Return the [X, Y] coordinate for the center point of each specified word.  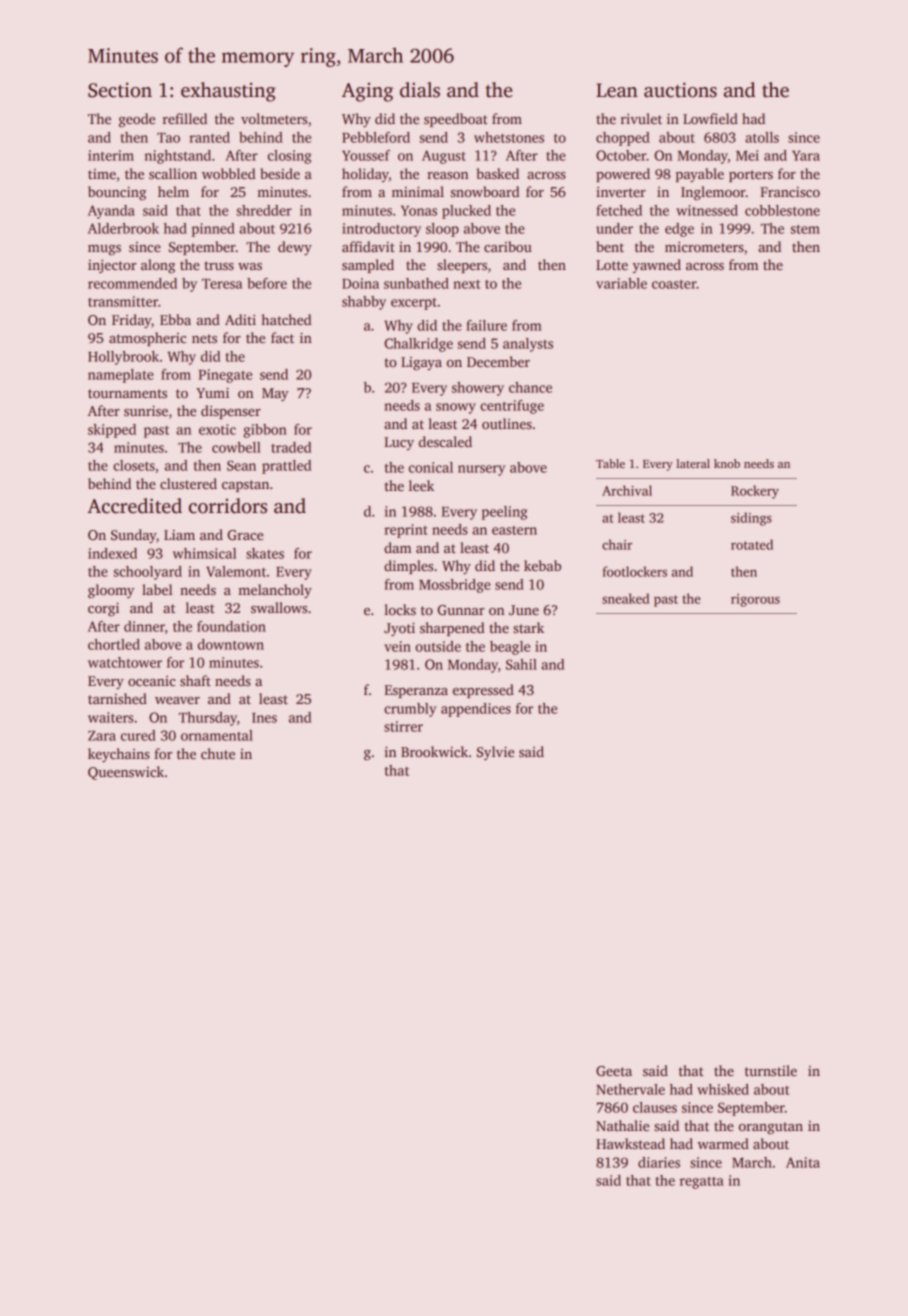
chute [218, 753]
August [444, 157]
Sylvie [495, 753]
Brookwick [434, 751]
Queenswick [126, 773]
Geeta [614, 1071]
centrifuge [512, 407]
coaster [674, 284]
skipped [112, 431]
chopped [623, 139]
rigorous [755, 600]
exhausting [228, 92]
